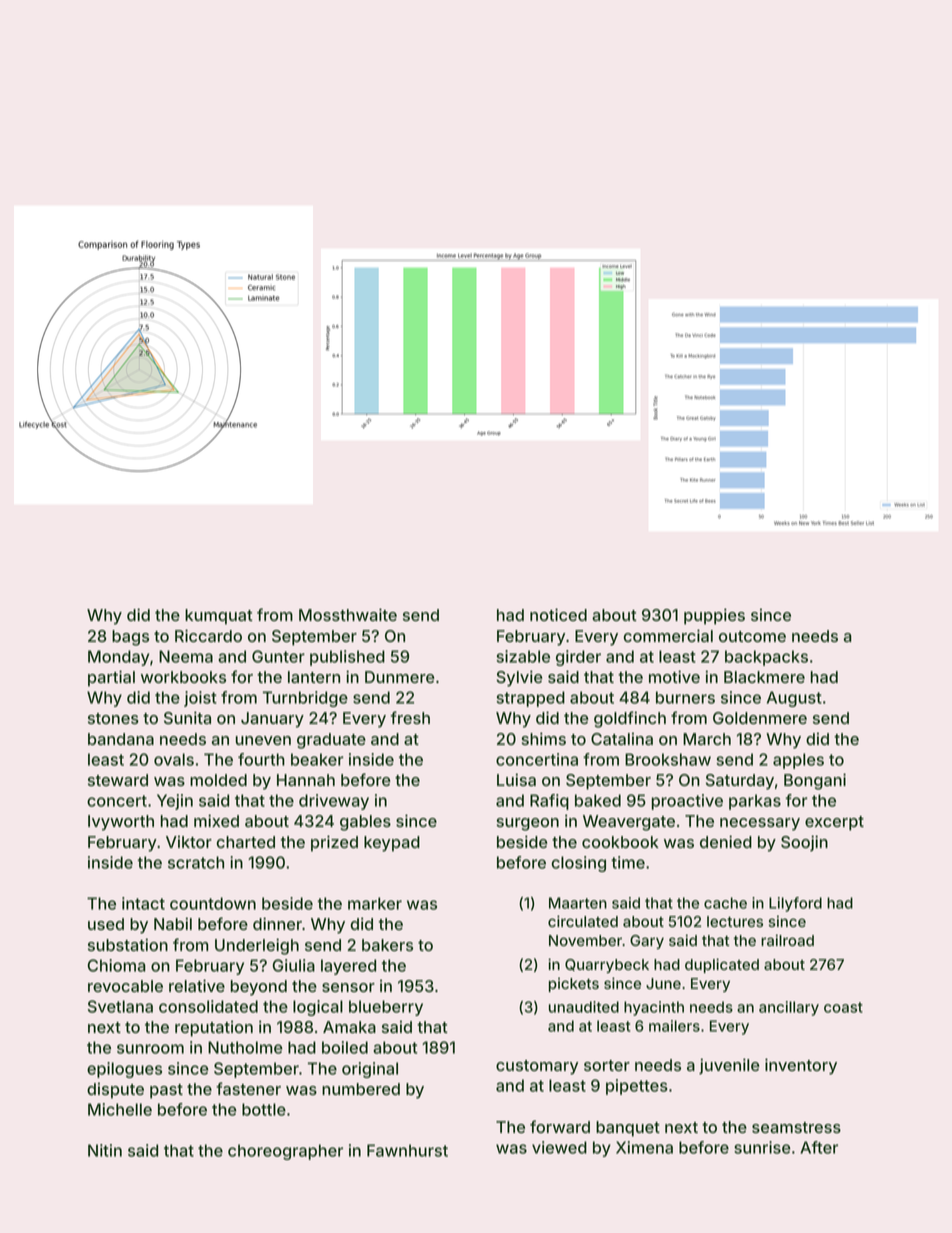  Describe the element at coordinates (120, 1006) in the screenshot. I see `Svetlana` at that location.
